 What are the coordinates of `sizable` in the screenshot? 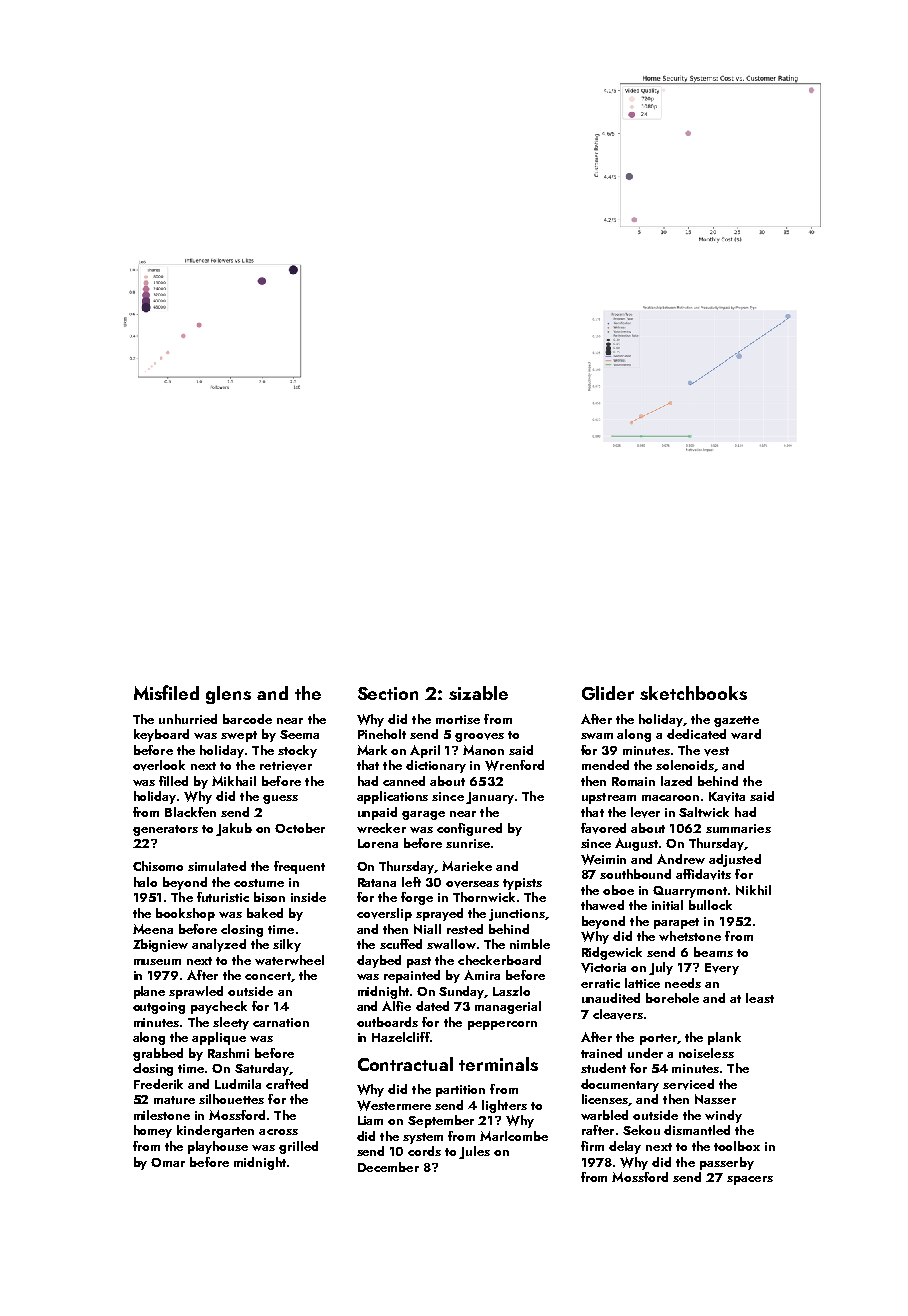 It's located at (478, 693).
